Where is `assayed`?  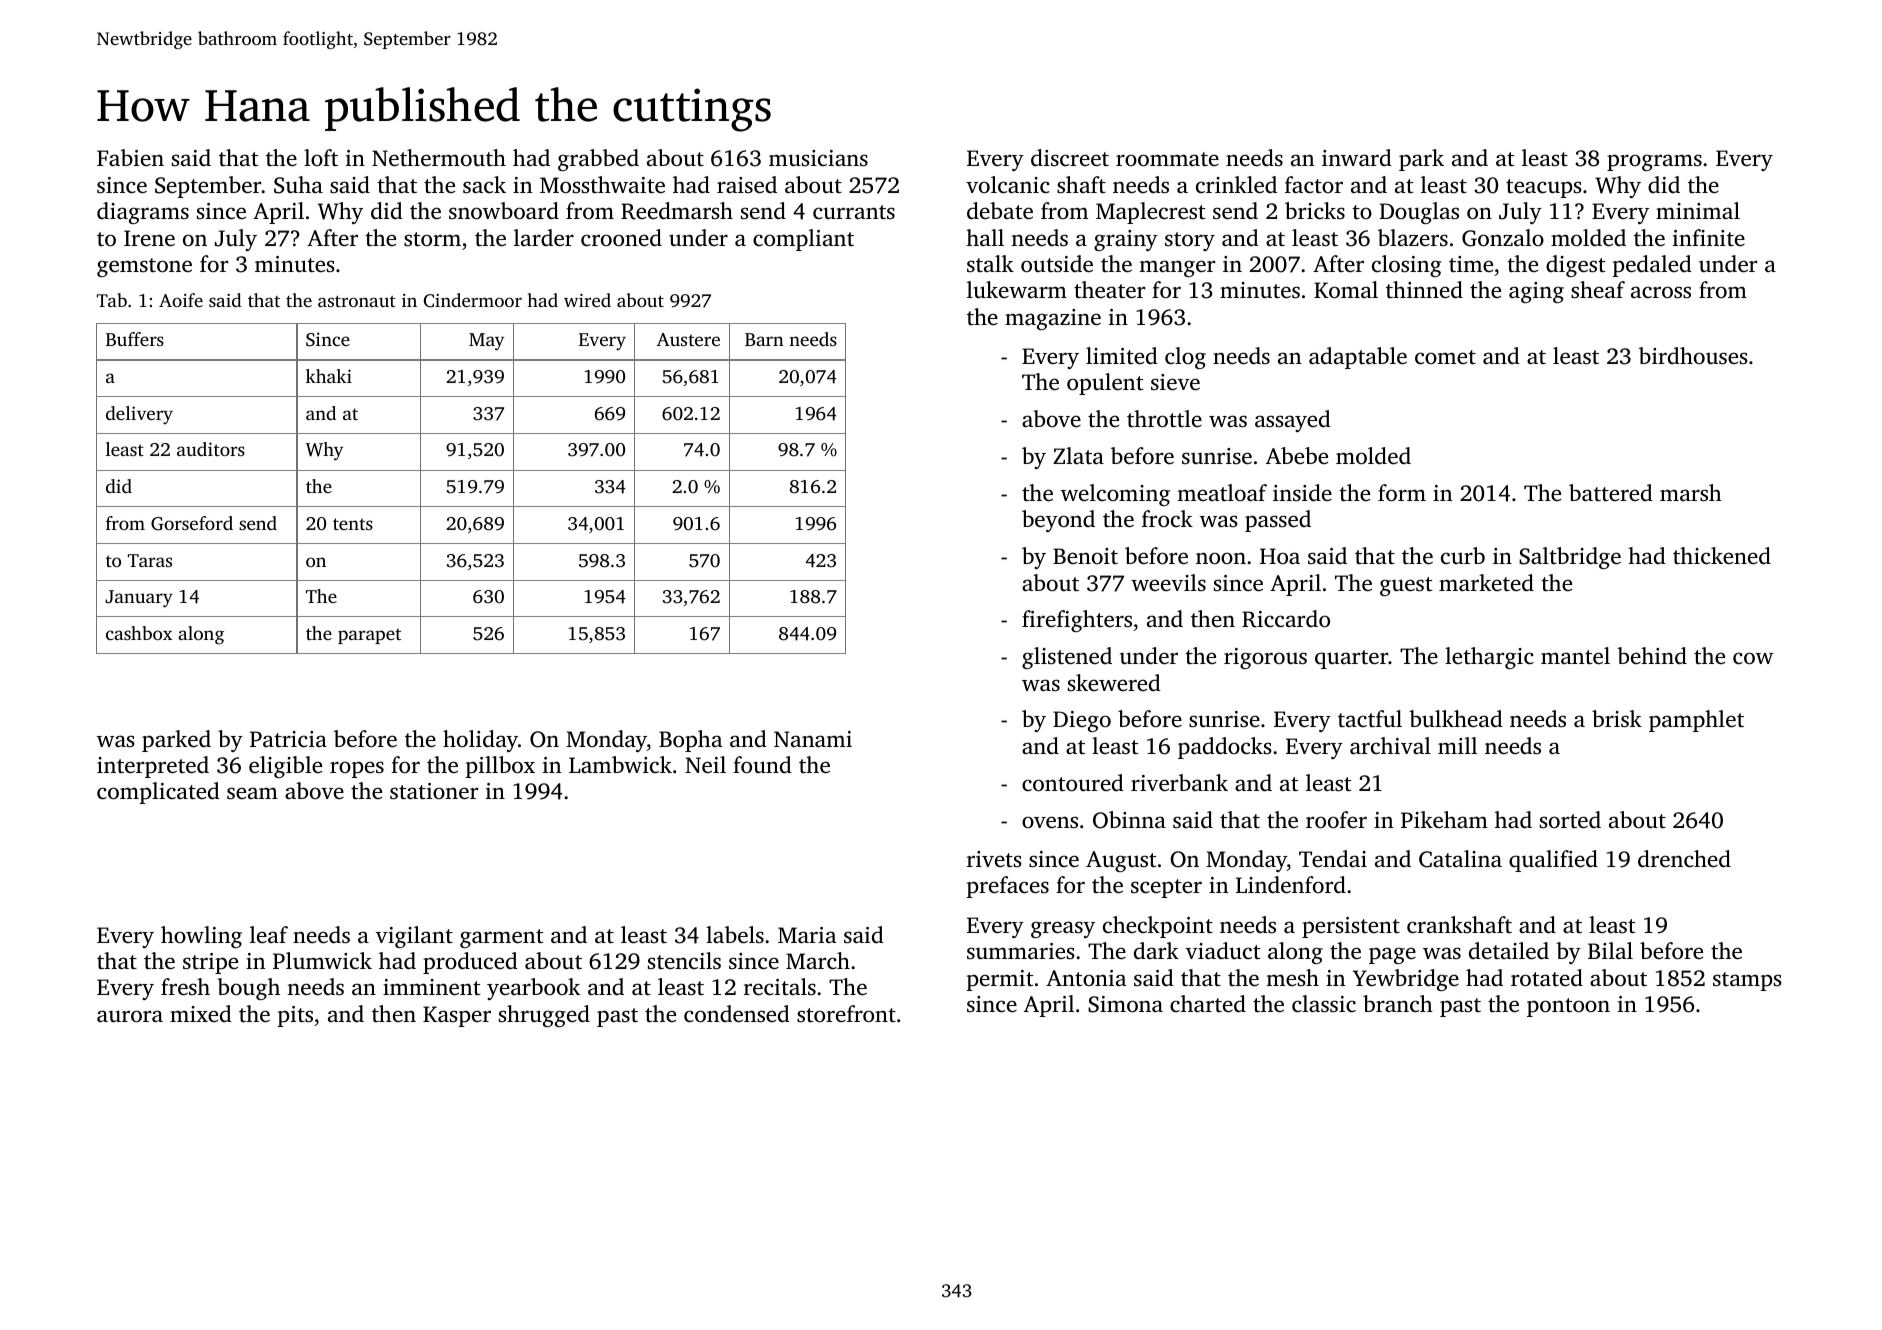
assayed is located at coordinates (1293, 421).
